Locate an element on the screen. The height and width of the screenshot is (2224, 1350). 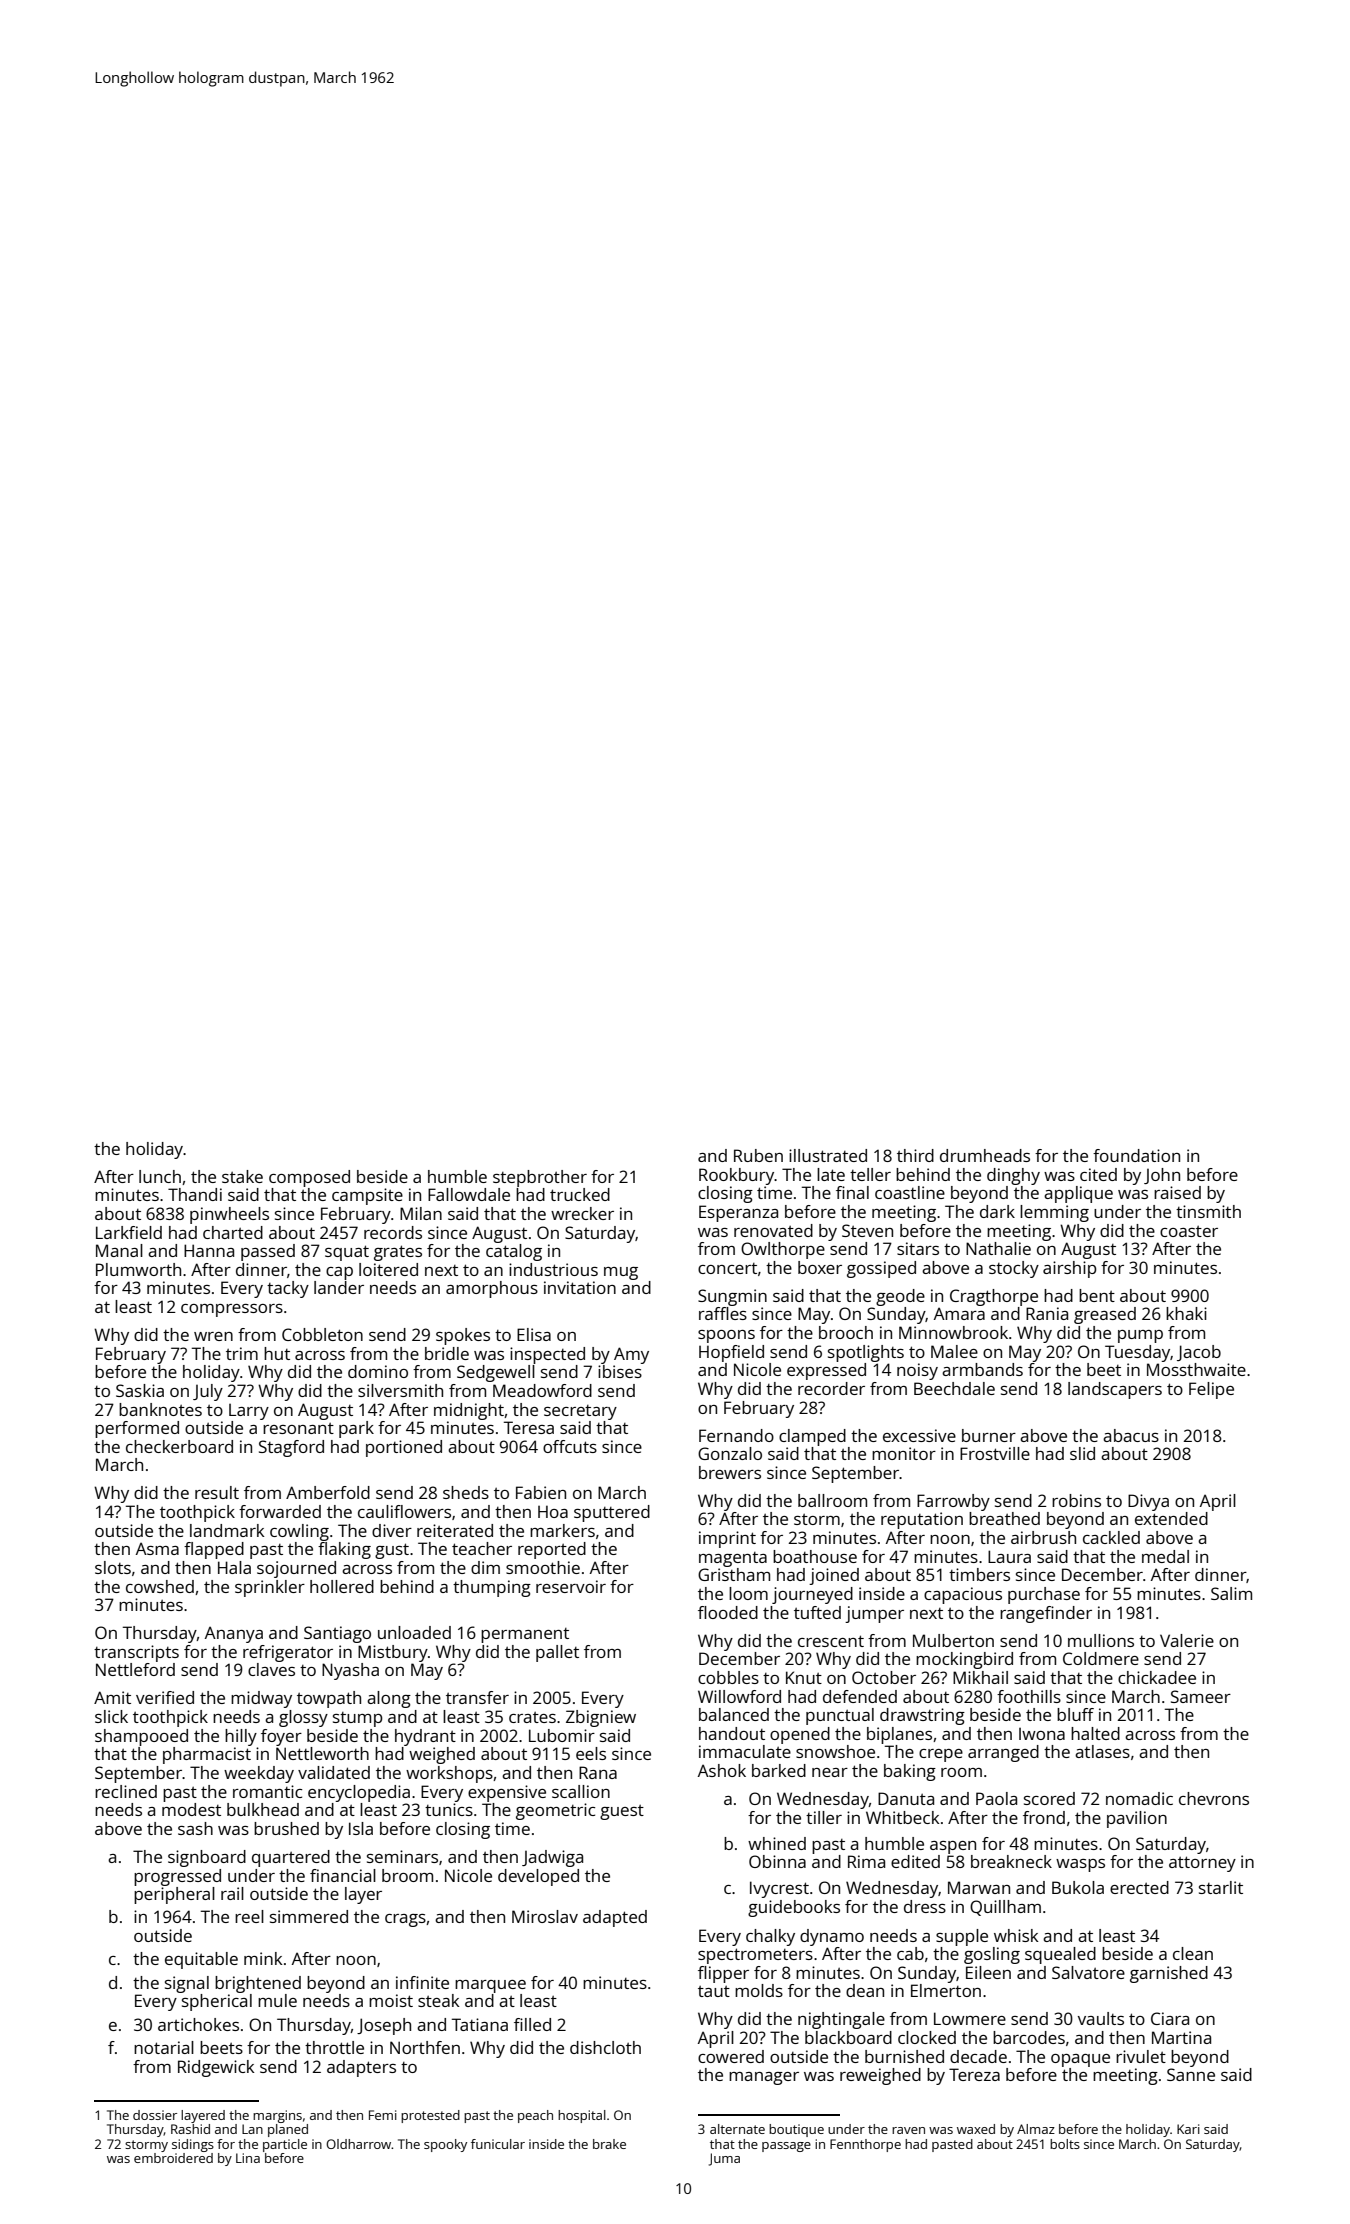
Esperanza is located at coordinates (738, 1213).
